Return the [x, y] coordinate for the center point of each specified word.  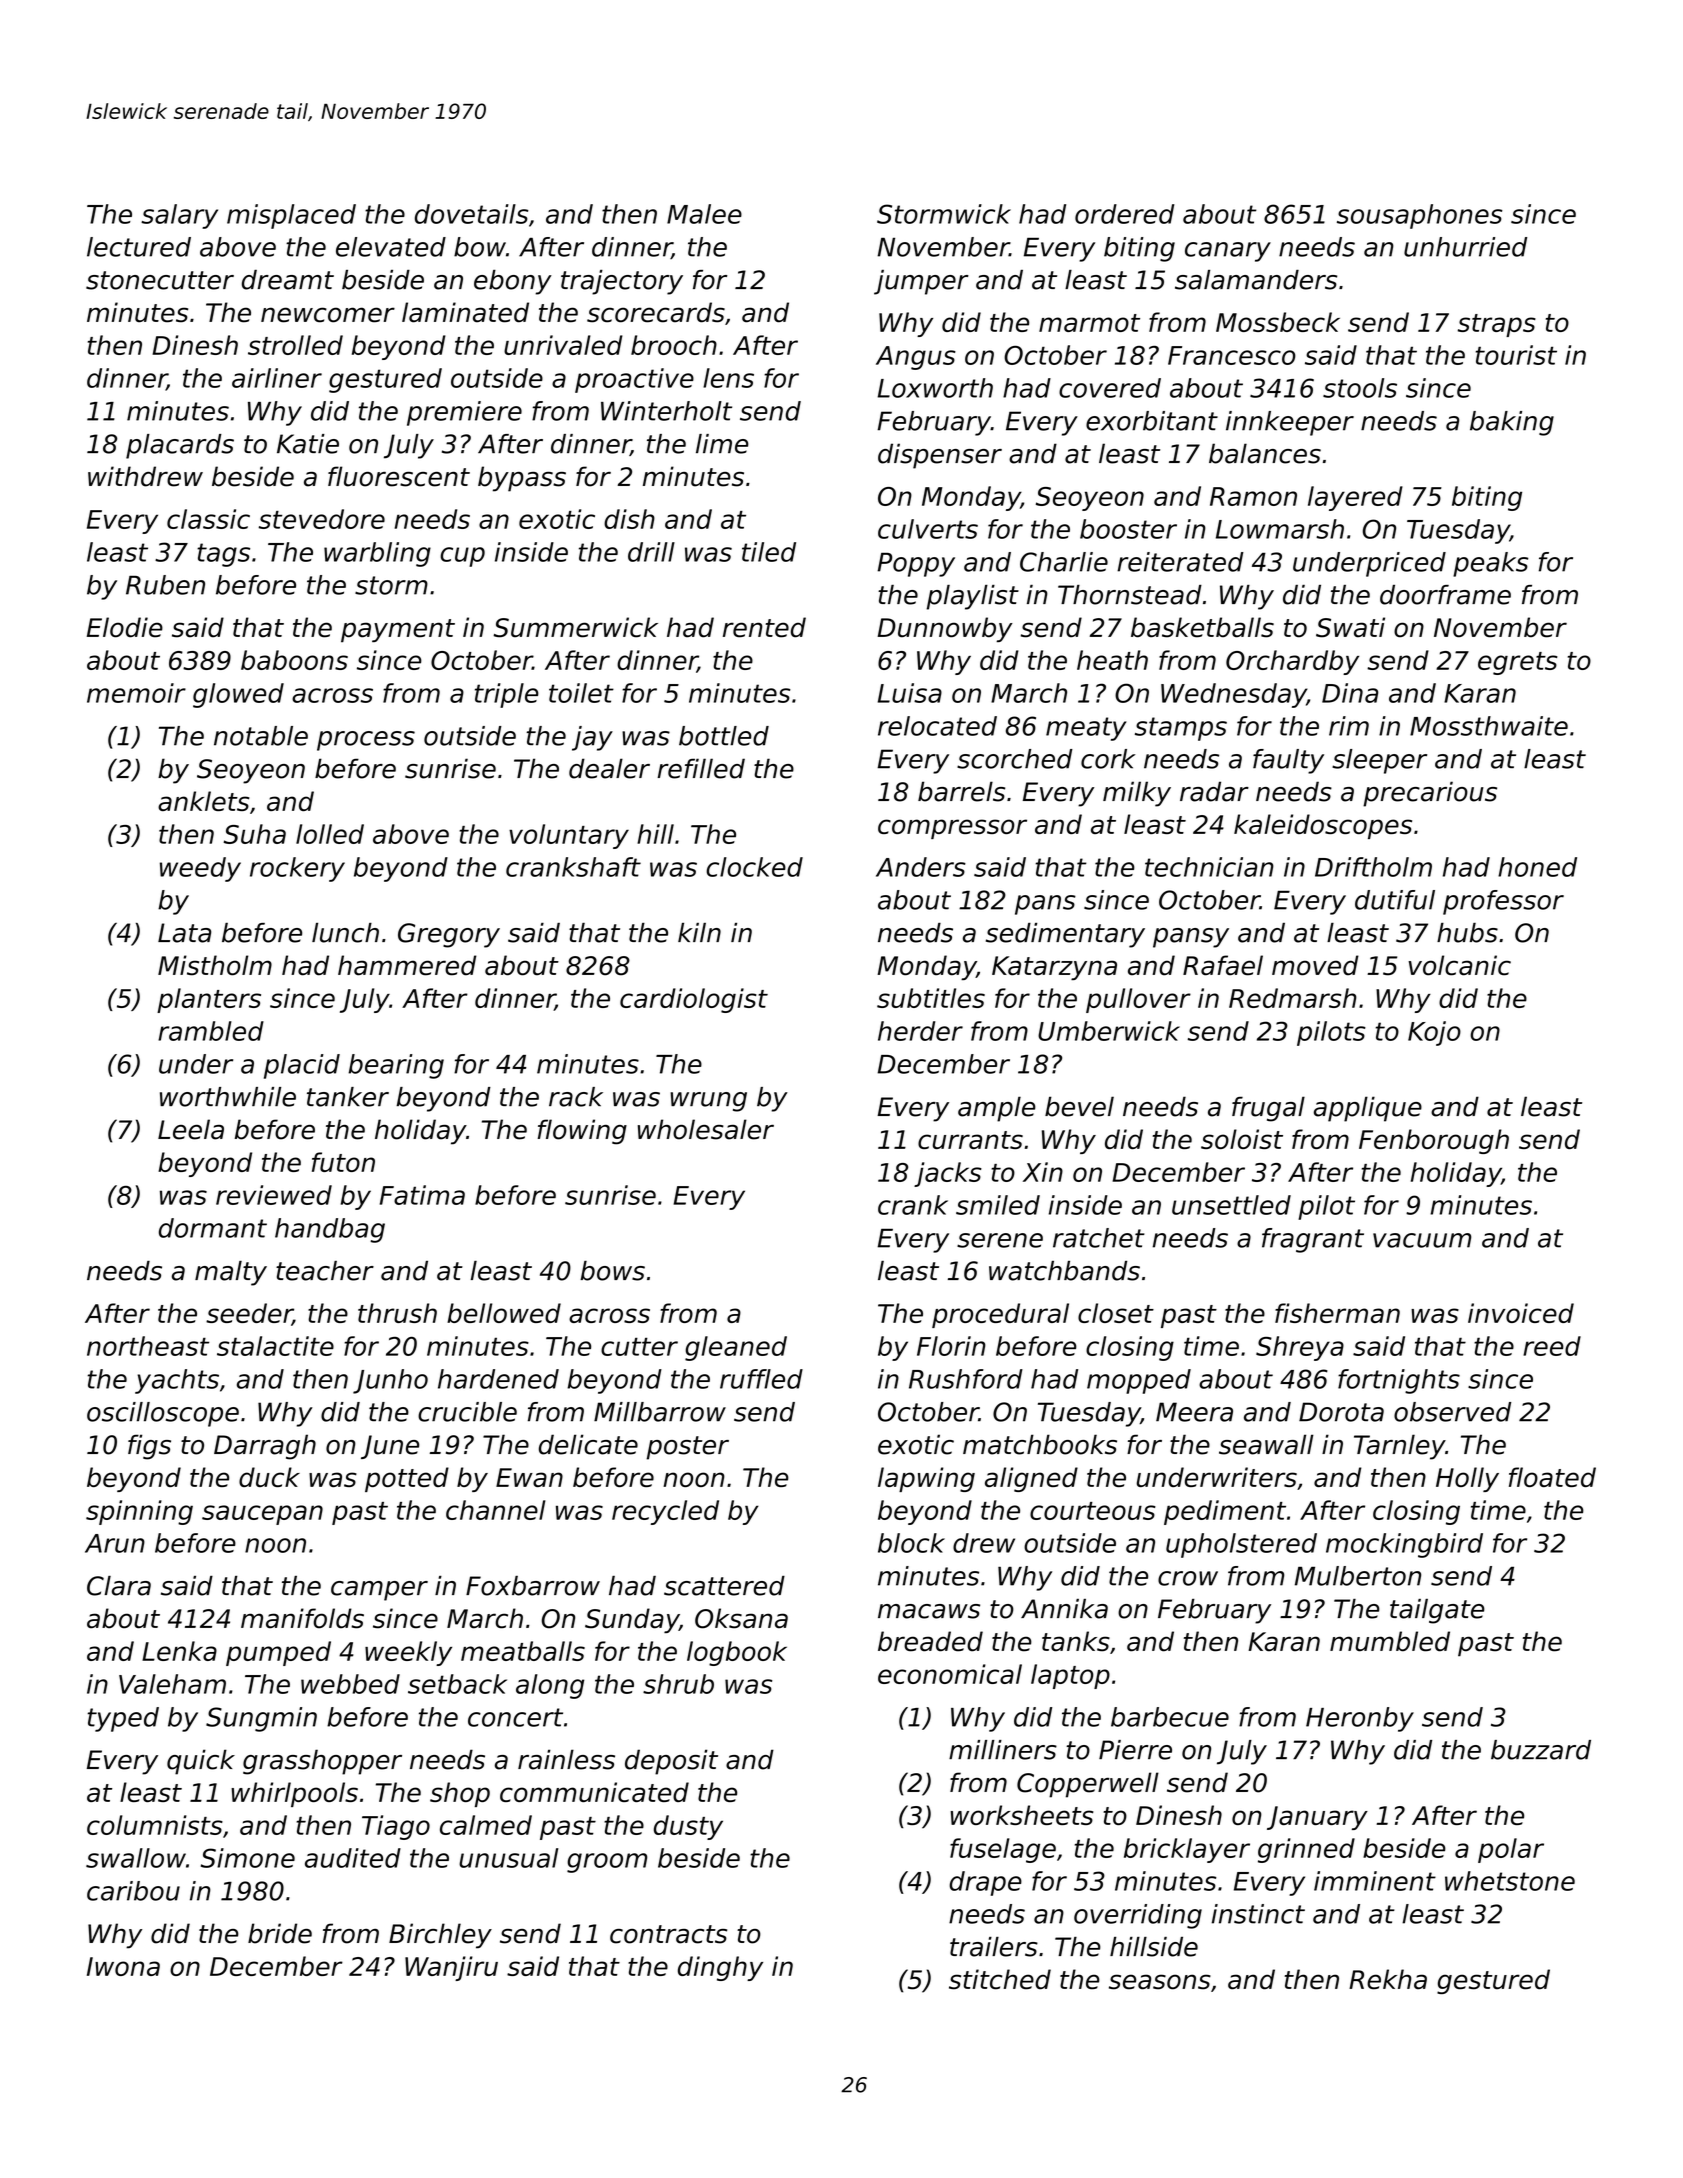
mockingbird [1404, 1545]
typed [123, 1719]
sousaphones [1419, 216]
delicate [588, 1444]
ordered [1124, 214]
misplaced [291, 216]
